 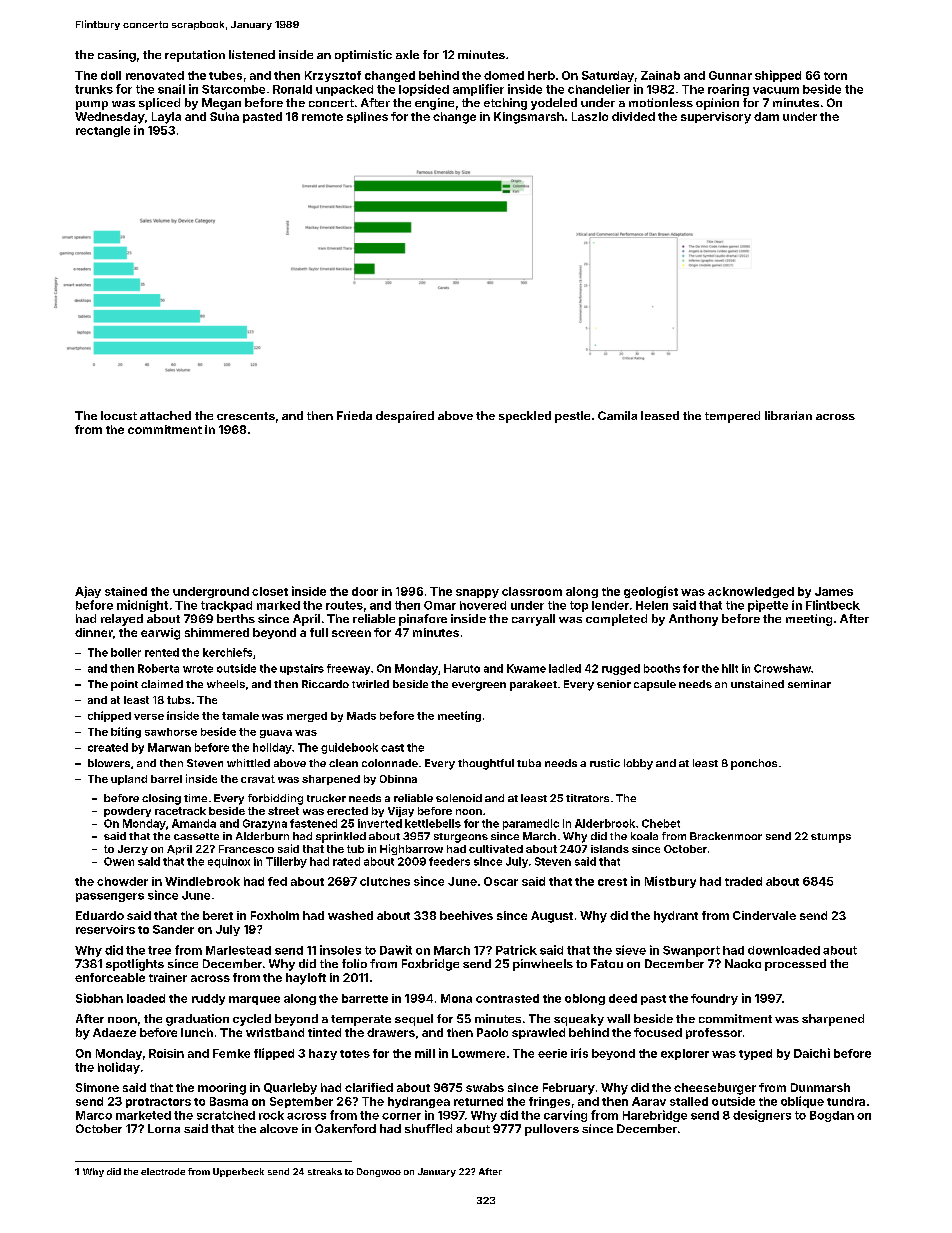 I want to click on reputation, so click(x=195, y=56).
